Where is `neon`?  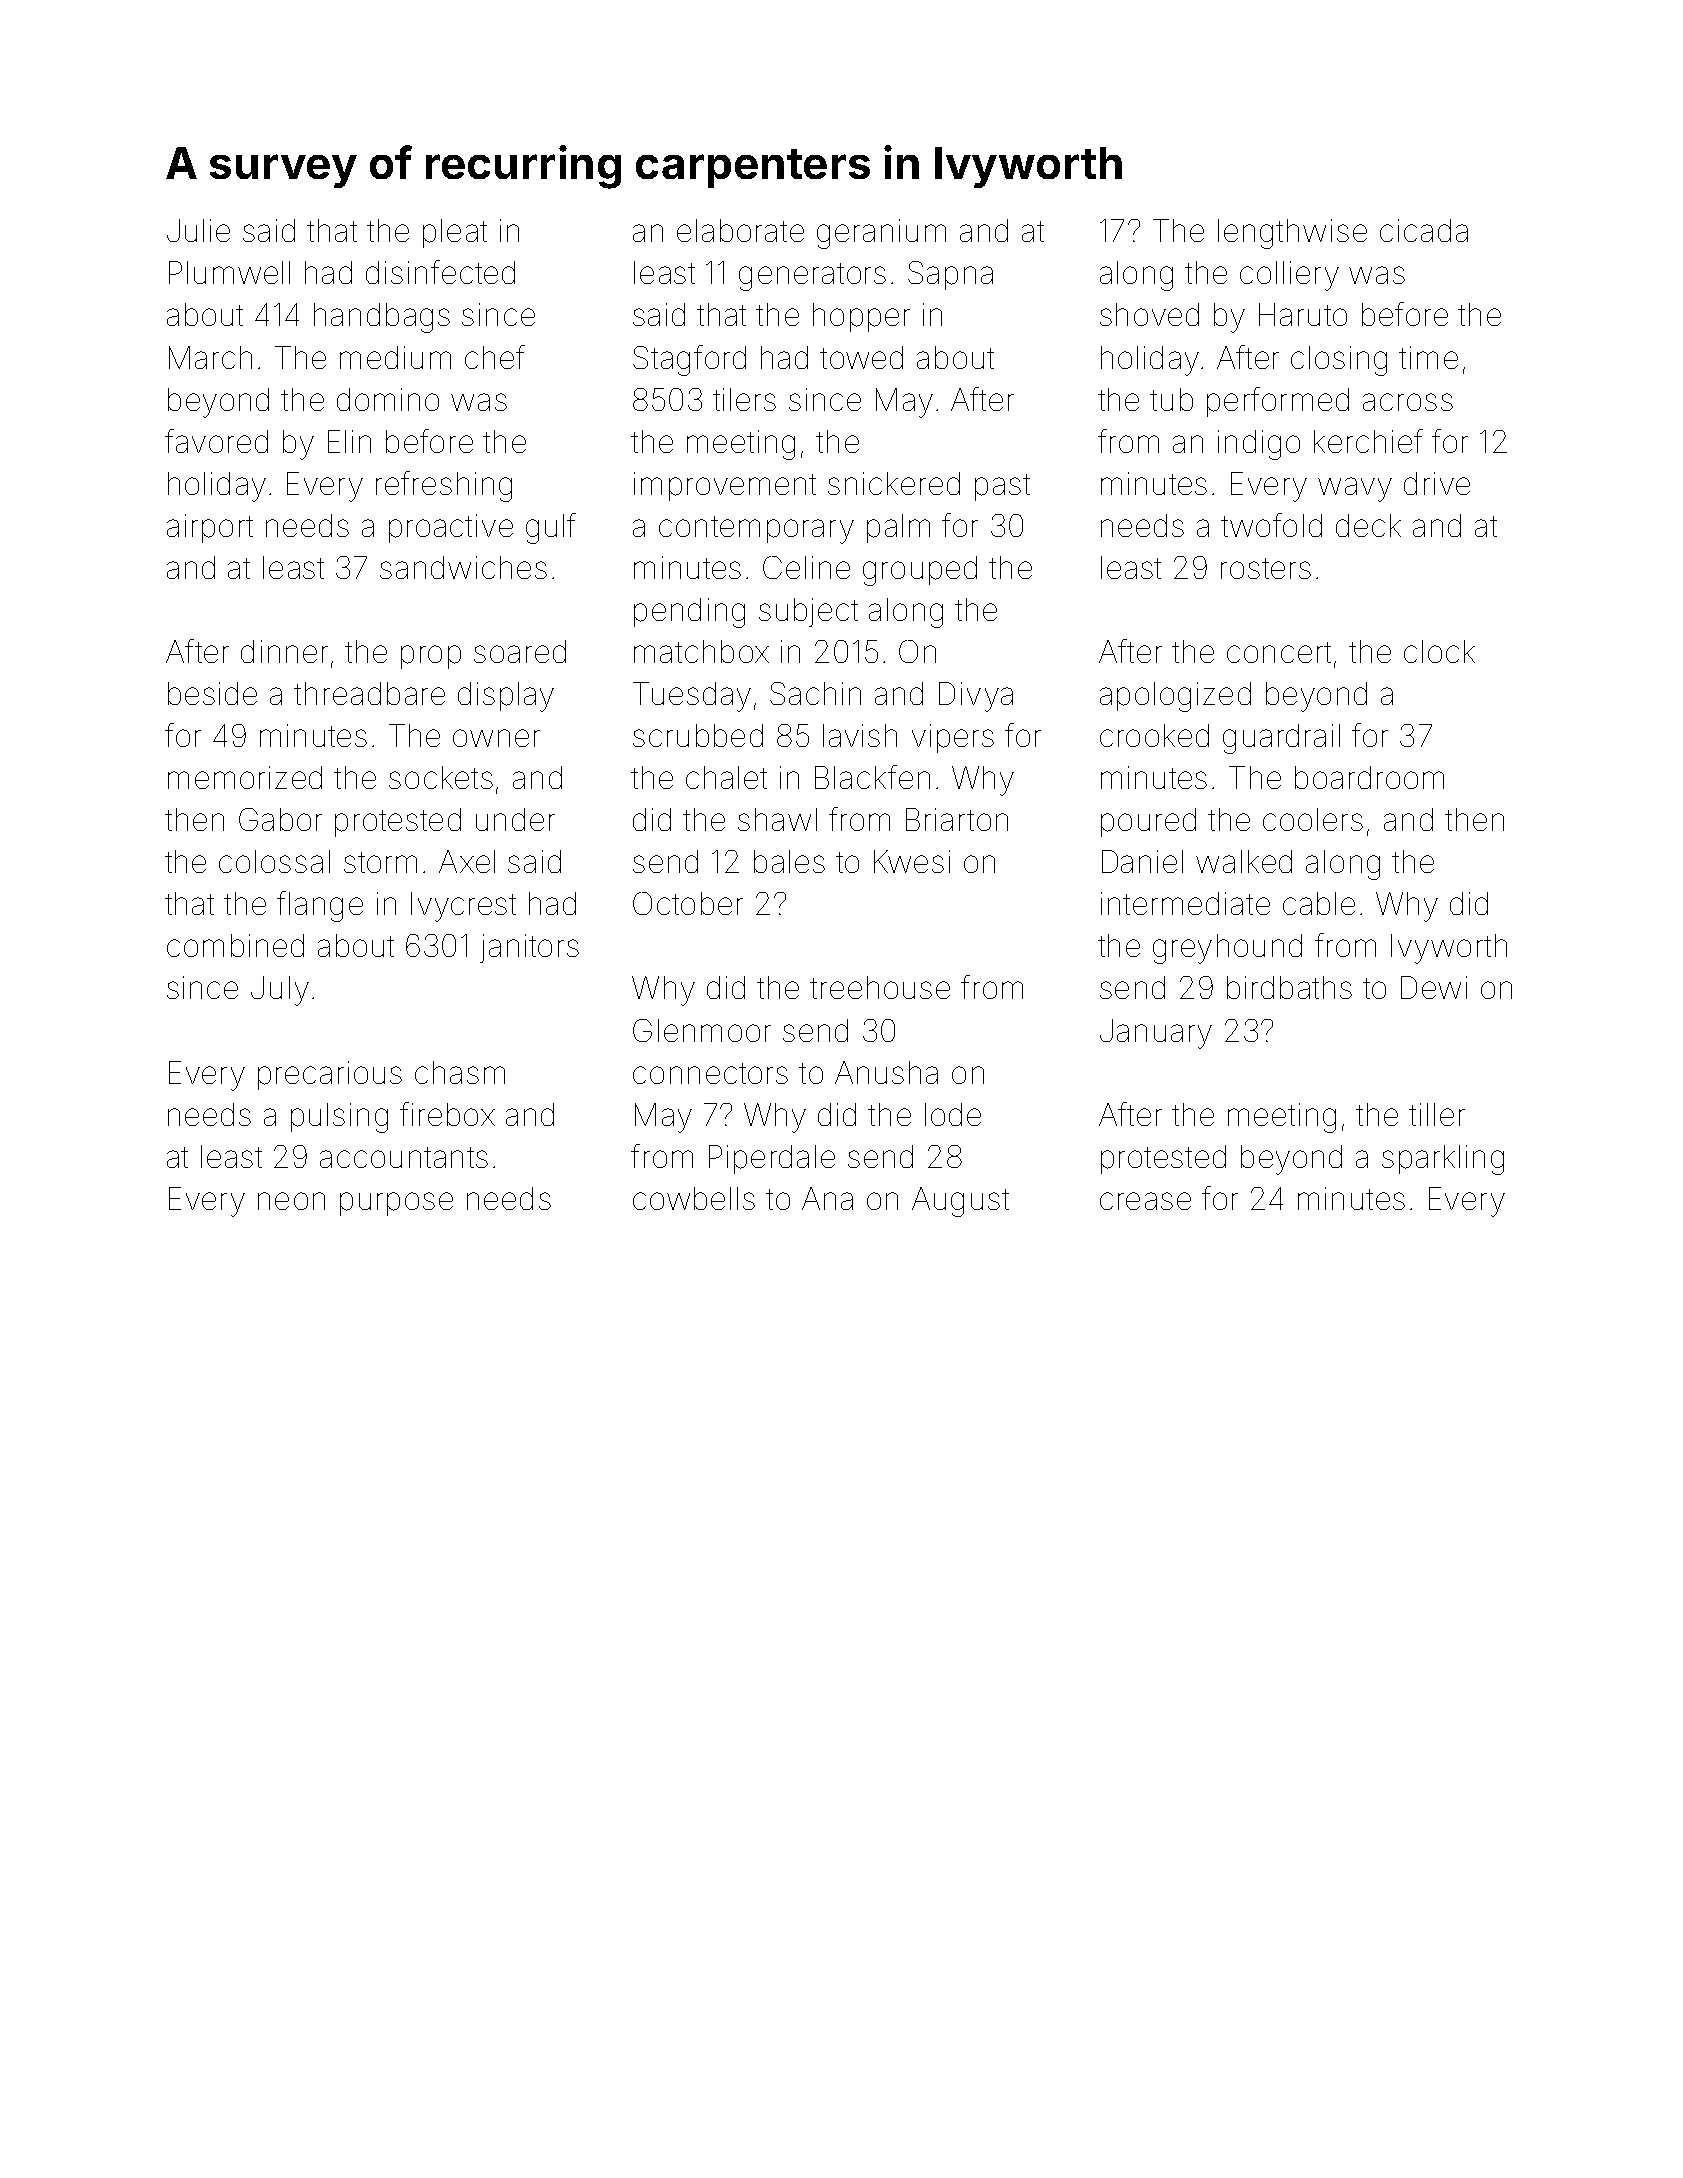 neon is located at coordinates (291, 1201).
